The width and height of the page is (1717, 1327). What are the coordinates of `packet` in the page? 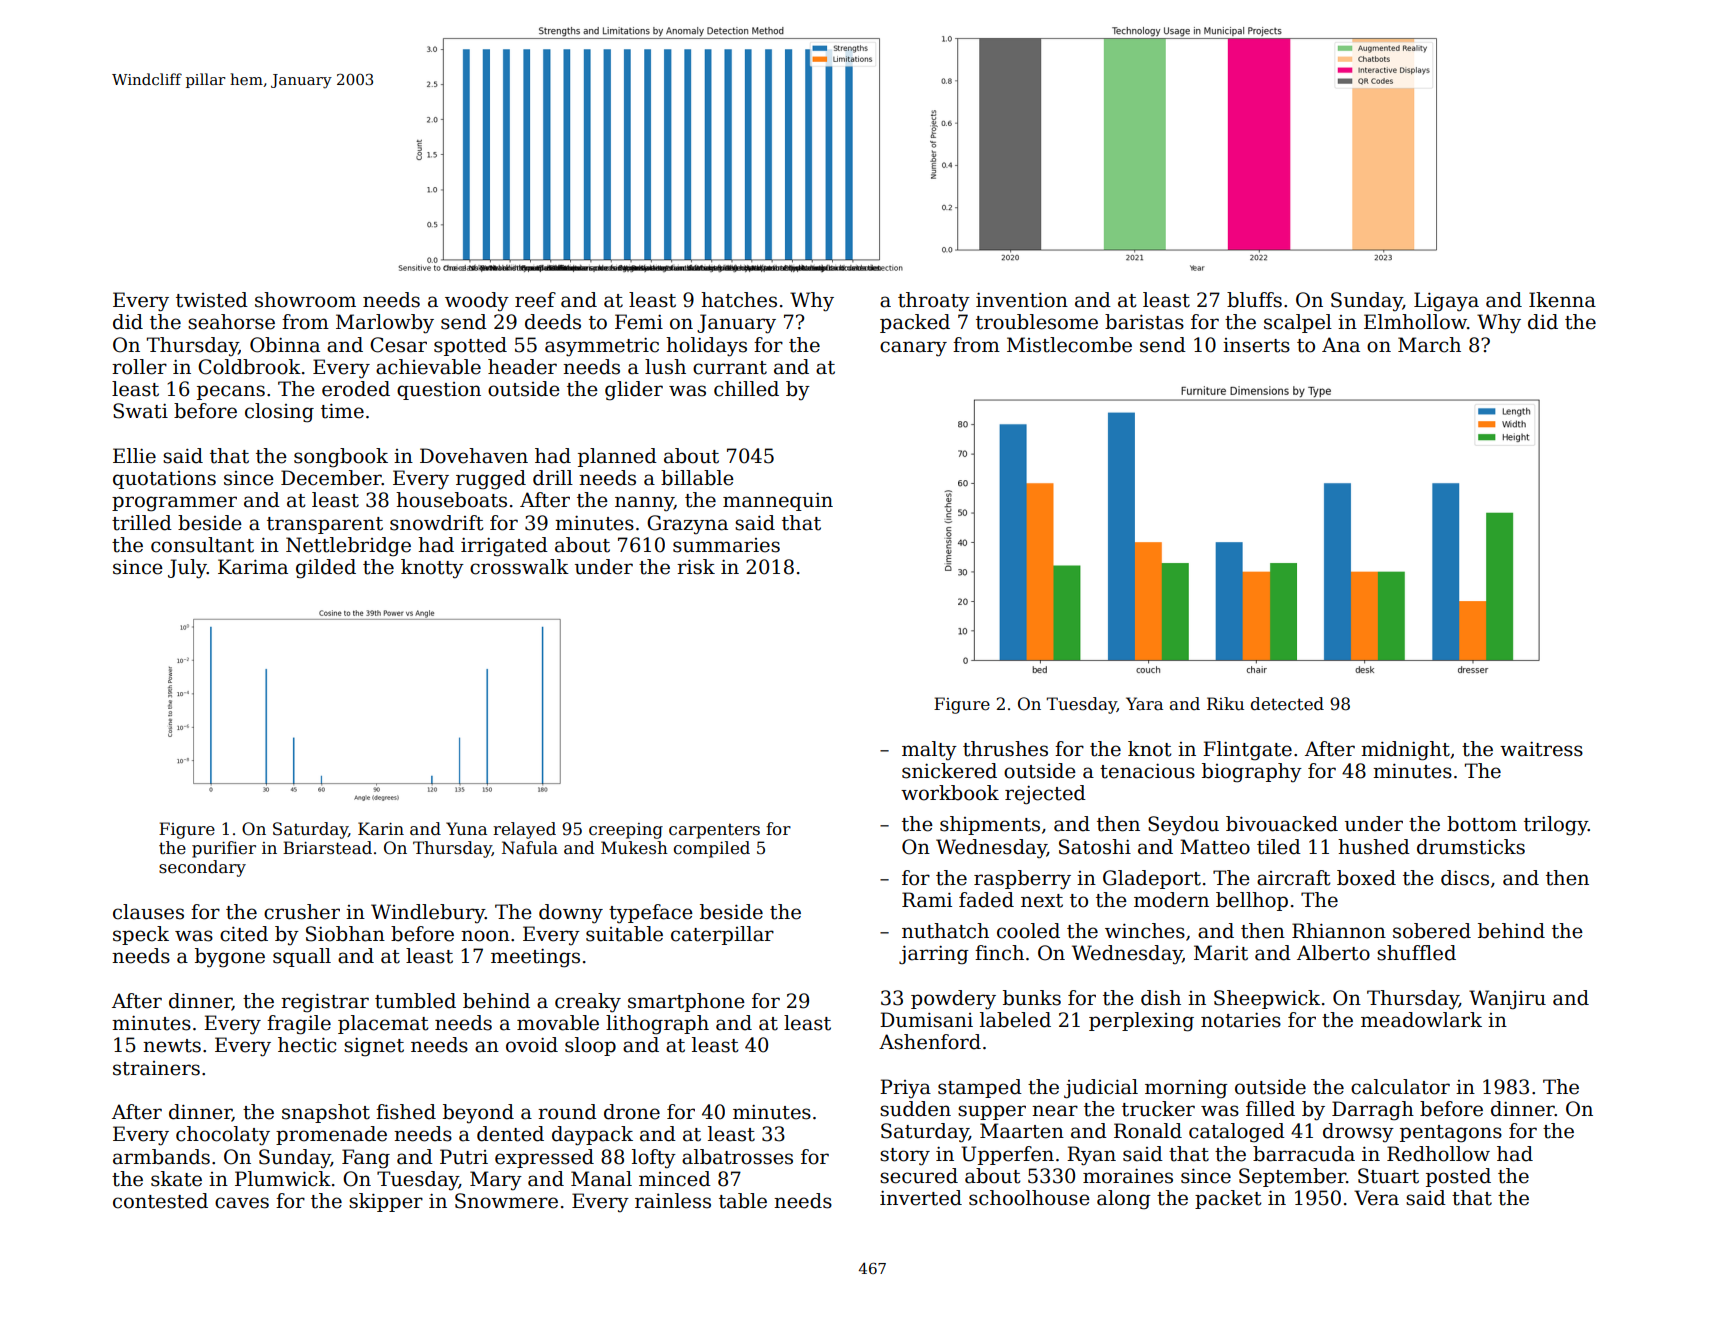 It's located at (1228, 1199).
